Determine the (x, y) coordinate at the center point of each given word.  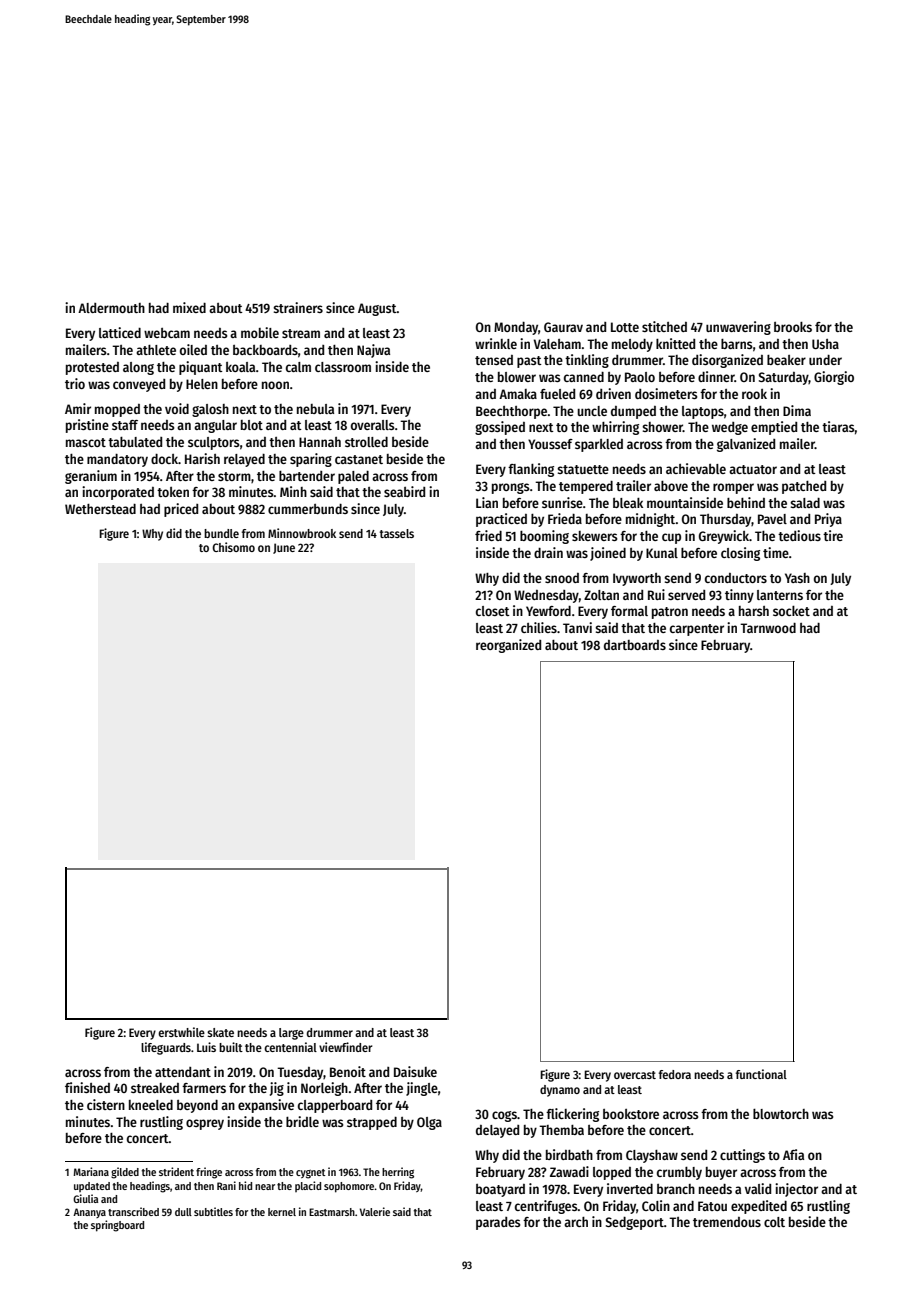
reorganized (508, 646)
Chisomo (233, 547)
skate (220, 1032)
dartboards (635, 645)
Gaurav (563, 327)
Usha (825, 344)
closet (493, 611)
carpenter (697, 630)
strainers (298, 307)
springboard (117, 1226)
